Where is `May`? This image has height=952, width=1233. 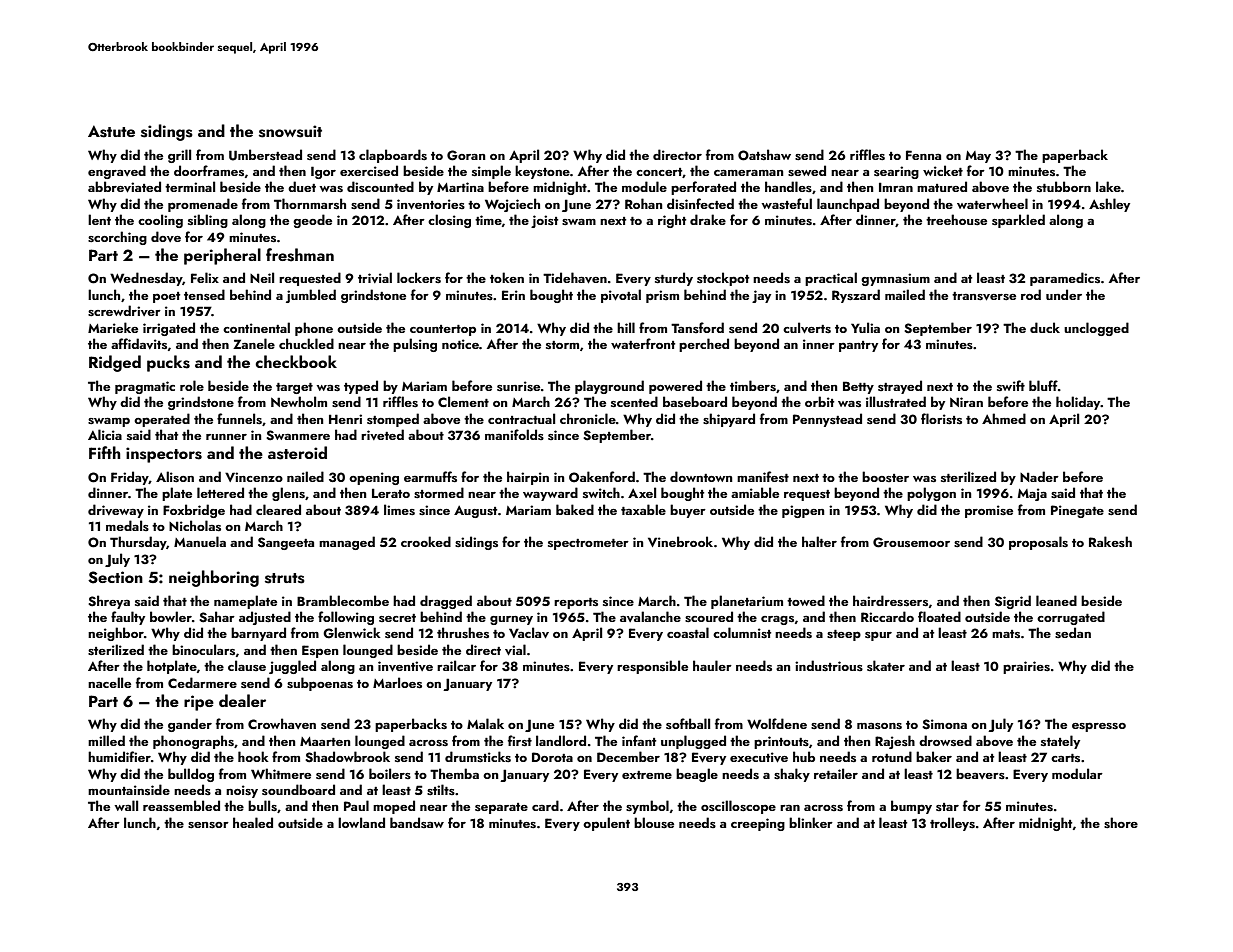
May is located at coordinates (978, 157).
